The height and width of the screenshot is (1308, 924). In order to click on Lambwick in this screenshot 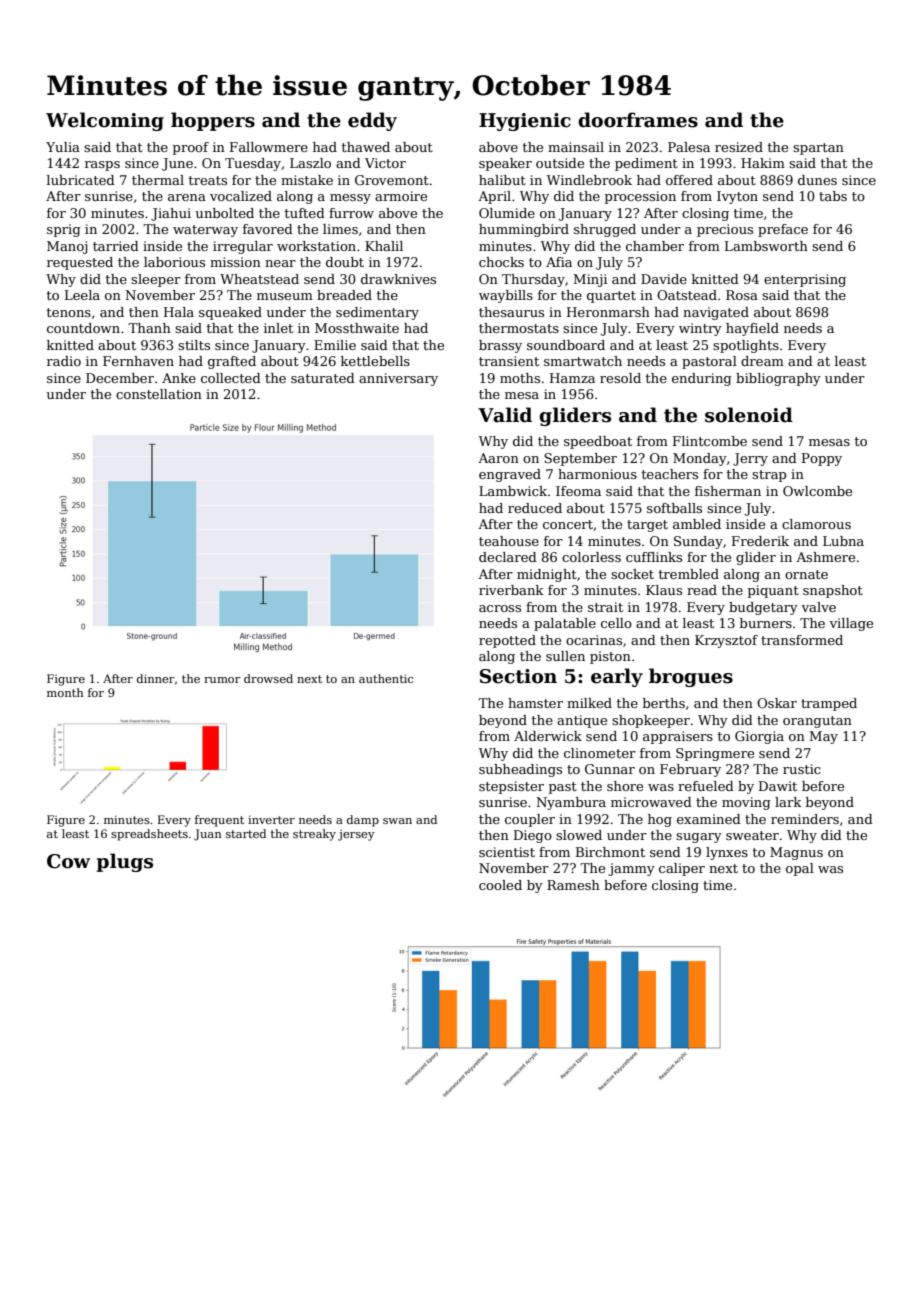, I will do `click(513, 491)`.
